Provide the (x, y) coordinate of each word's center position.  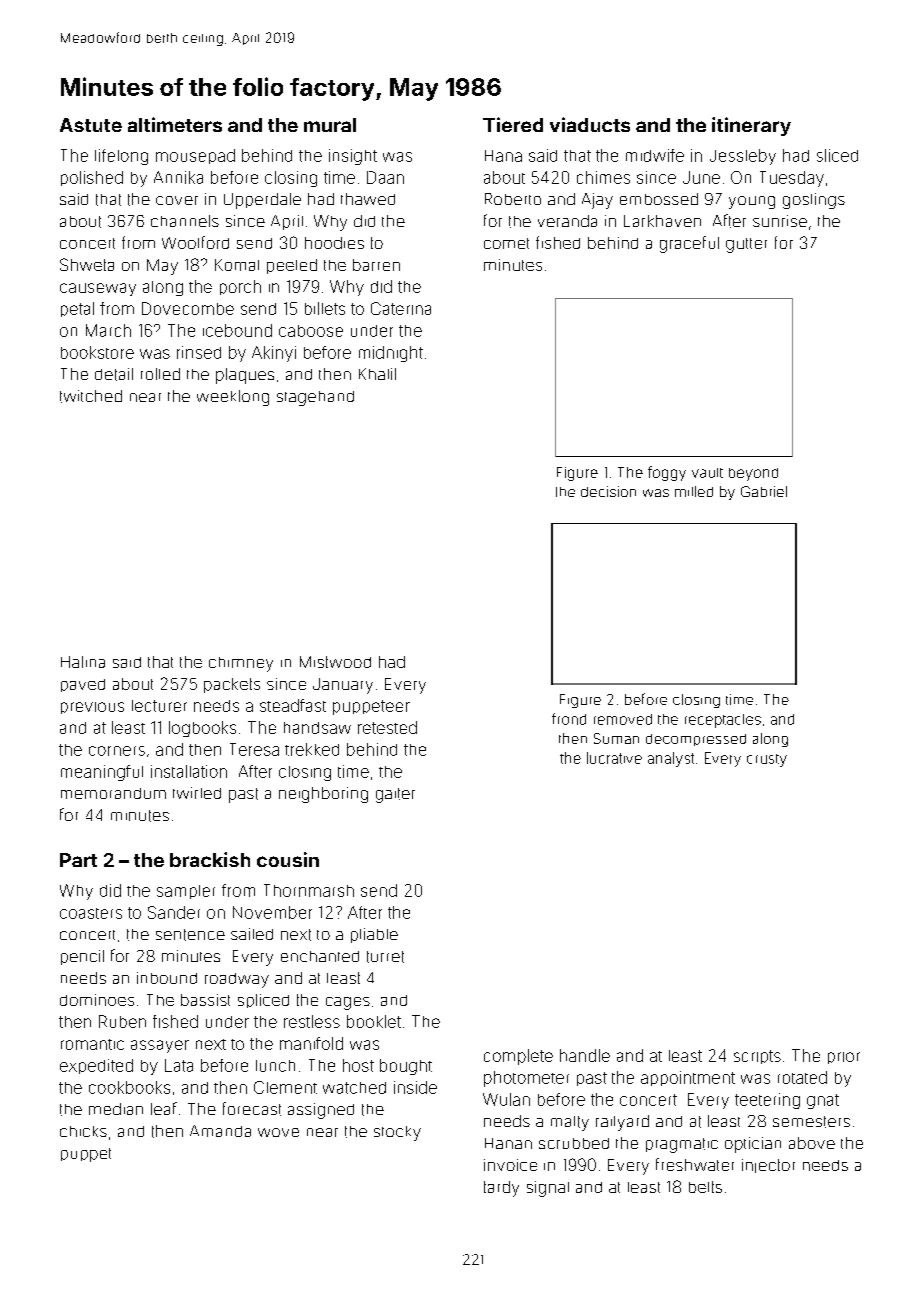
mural (330, 125)
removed (623, 719)
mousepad (195, 156)
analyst (671, 759)
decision (608, 491)
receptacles (723, 721)
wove (278, 1132)
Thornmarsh (309, 890)
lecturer (159, 706)
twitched (91, 396)
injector (768, 1166)
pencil (82, 957)
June (701, 177)
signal (548, 1189)
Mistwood (335, 662)
